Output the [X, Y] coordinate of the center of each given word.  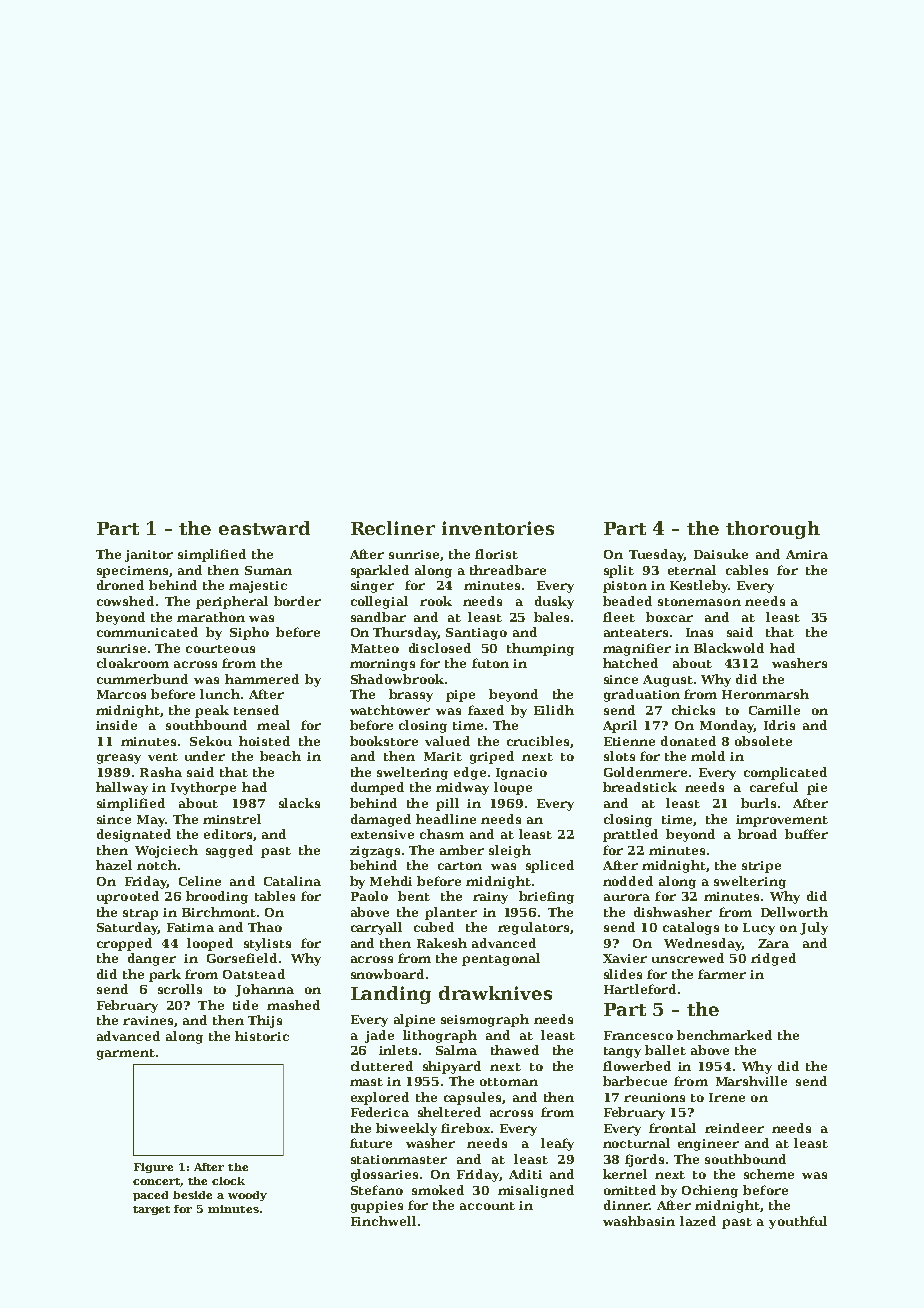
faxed [486, 710]
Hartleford [640, 989]
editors [228, 834]
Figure [153, 1168]
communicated [147, 632]
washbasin [639, 1221]
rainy [490, 898]
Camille [774, 710]
